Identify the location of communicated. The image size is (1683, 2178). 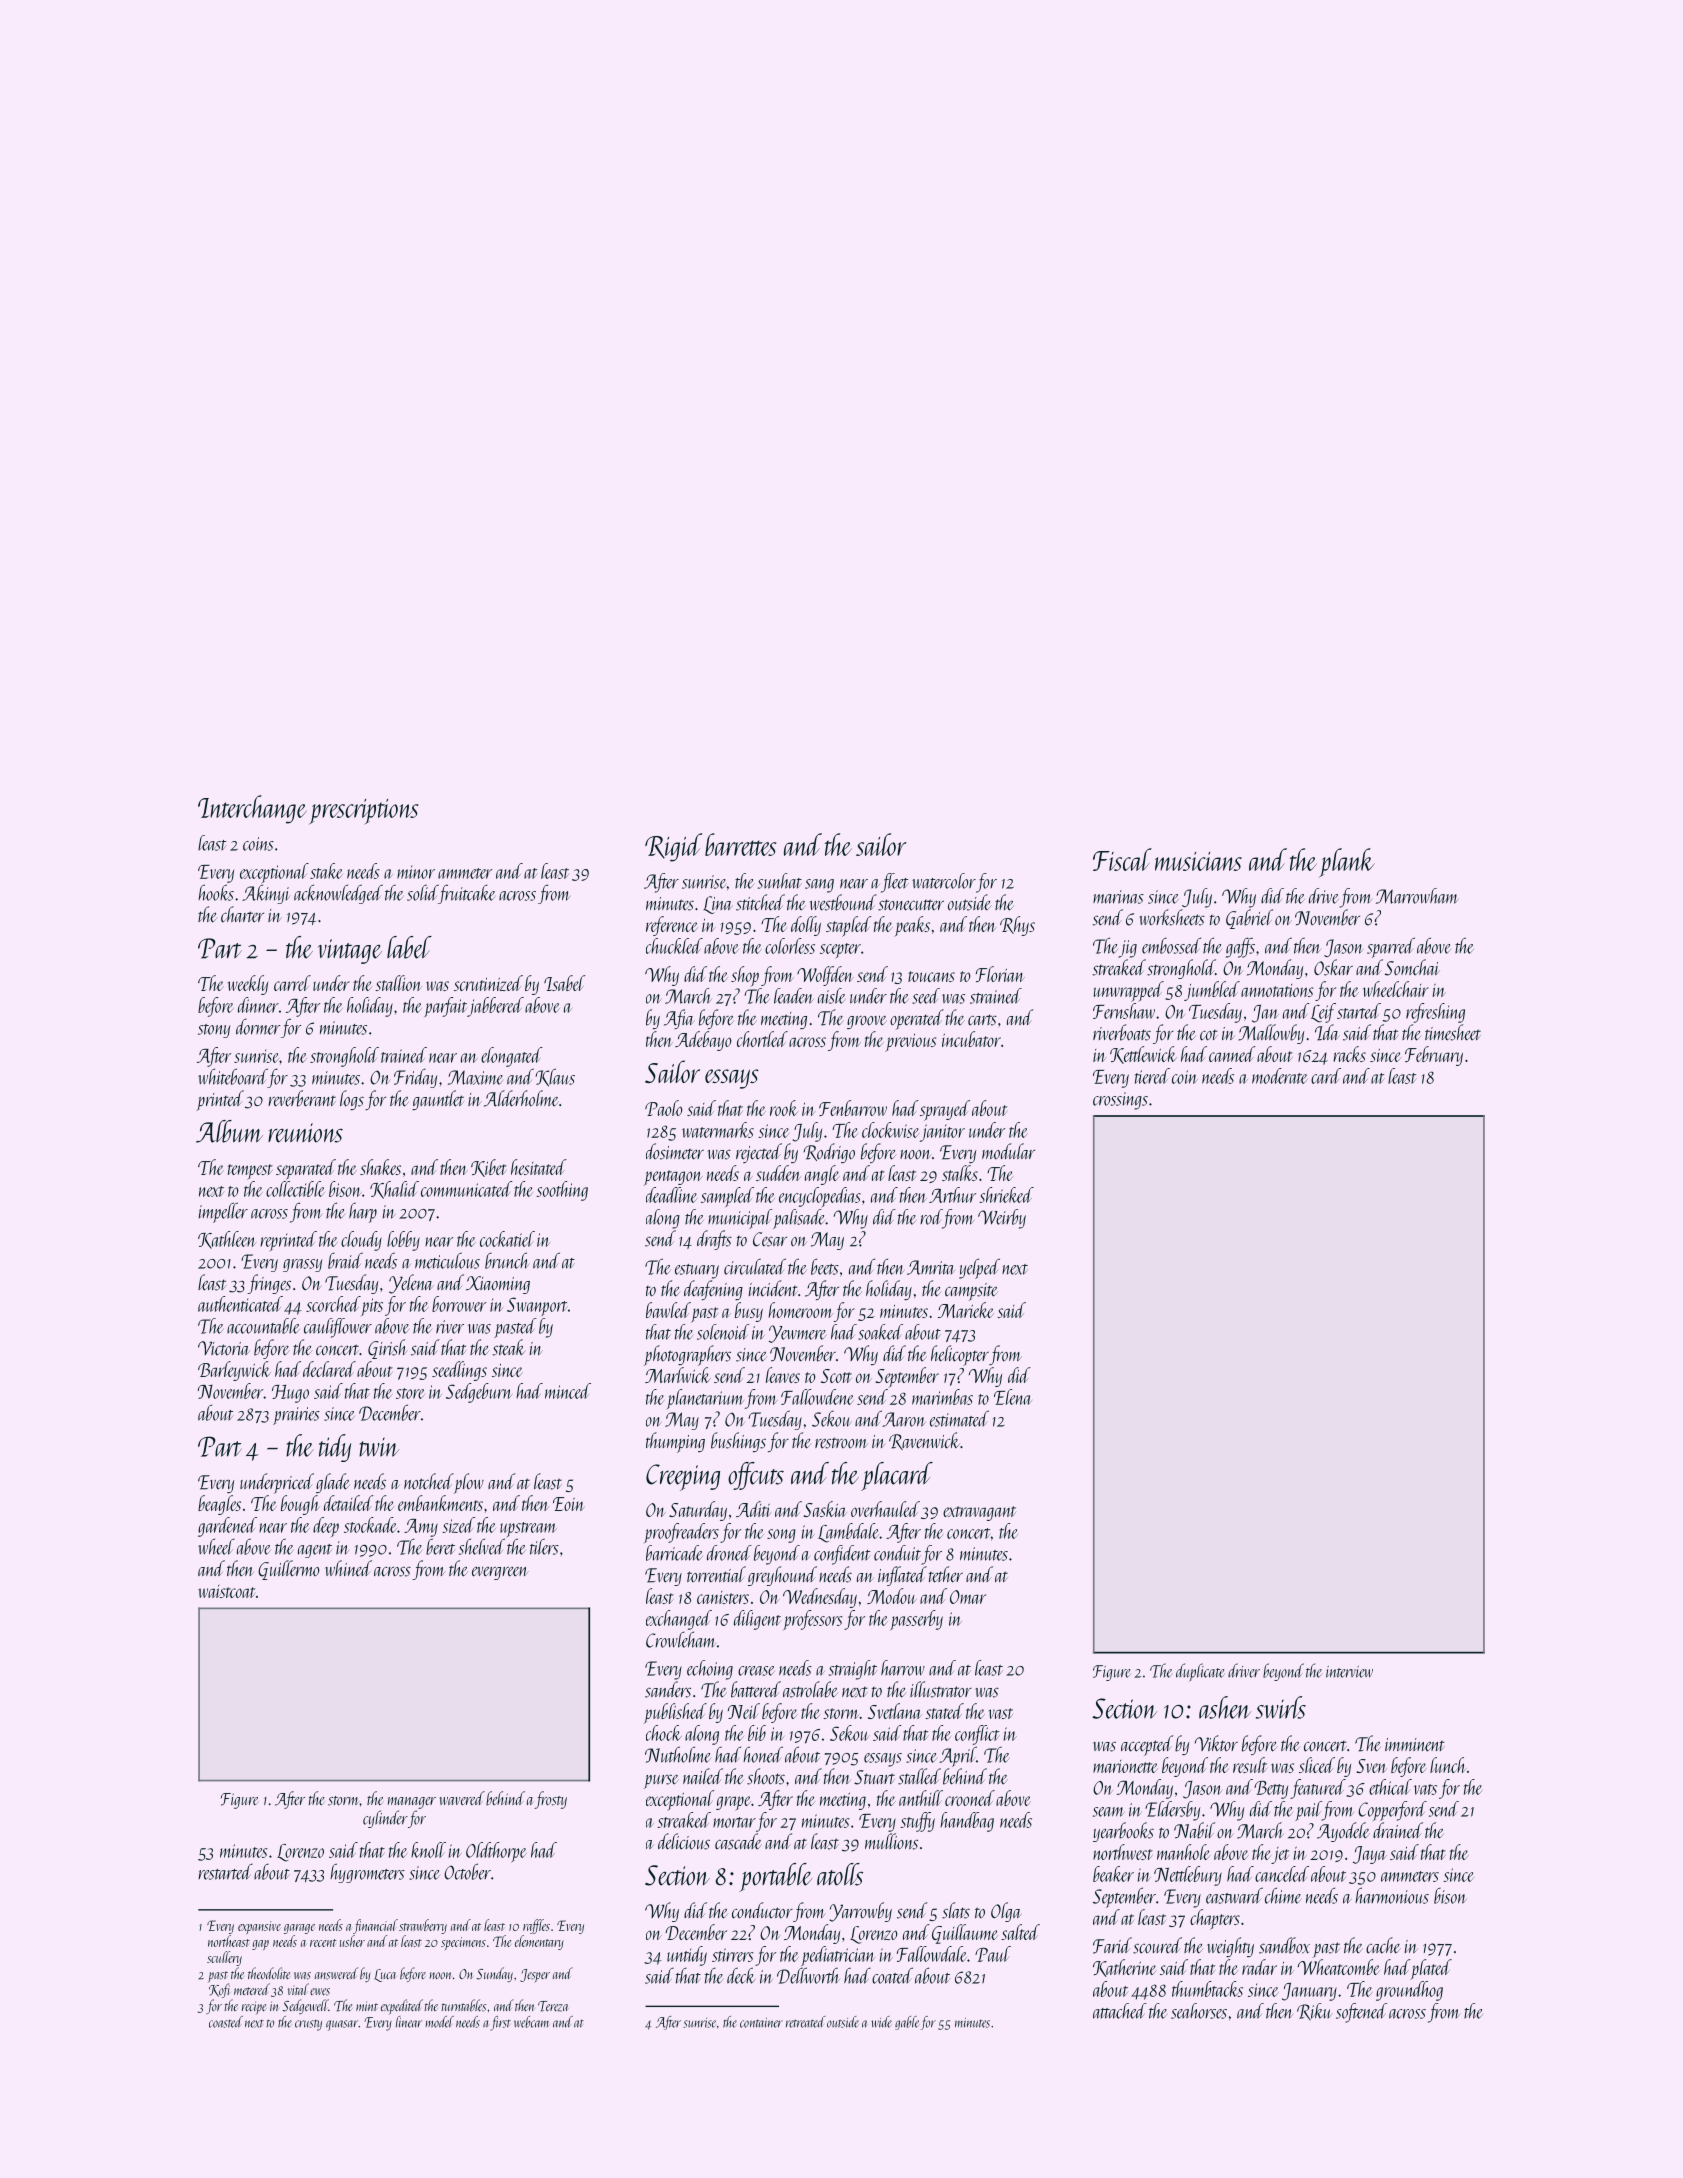
(467, 1189).
